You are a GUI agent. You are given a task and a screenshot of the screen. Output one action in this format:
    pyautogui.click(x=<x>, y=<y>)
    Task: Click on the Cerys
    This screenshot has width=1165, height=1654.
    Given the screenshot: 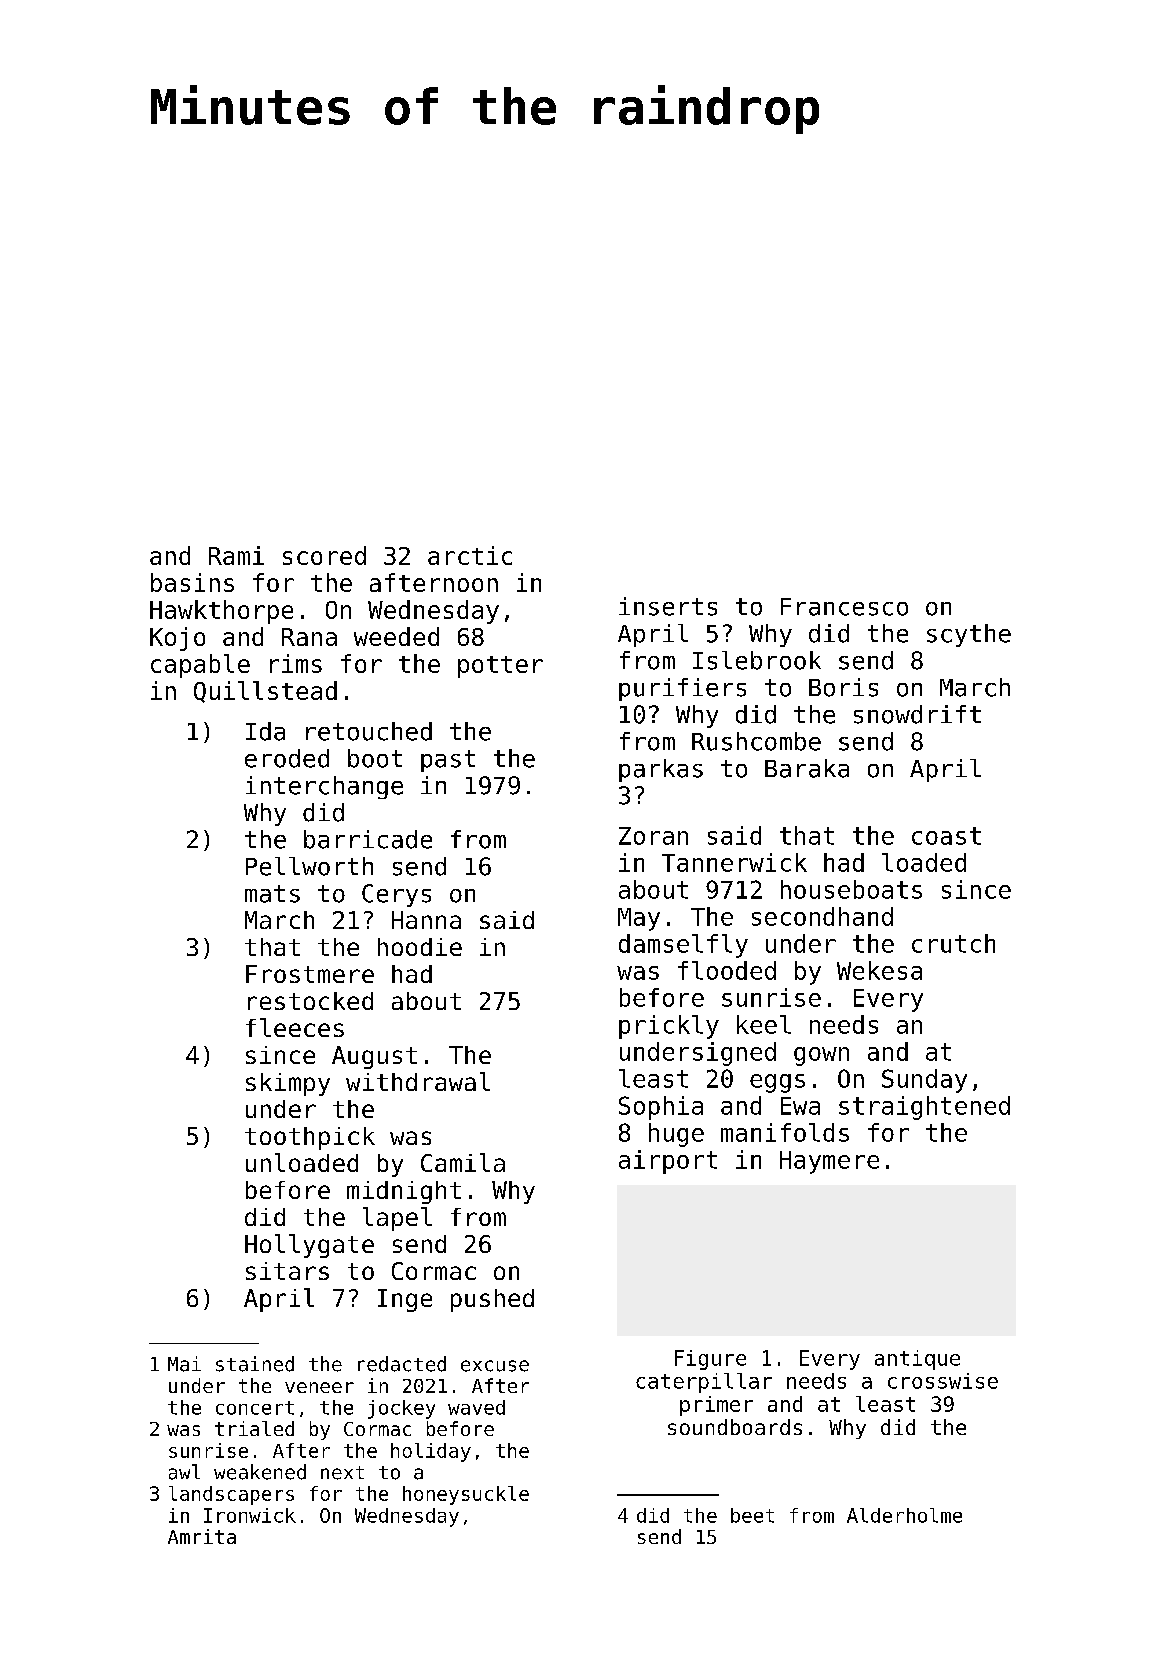 What is the action you would take?
    pyautogui.click(x=396, y=895)
